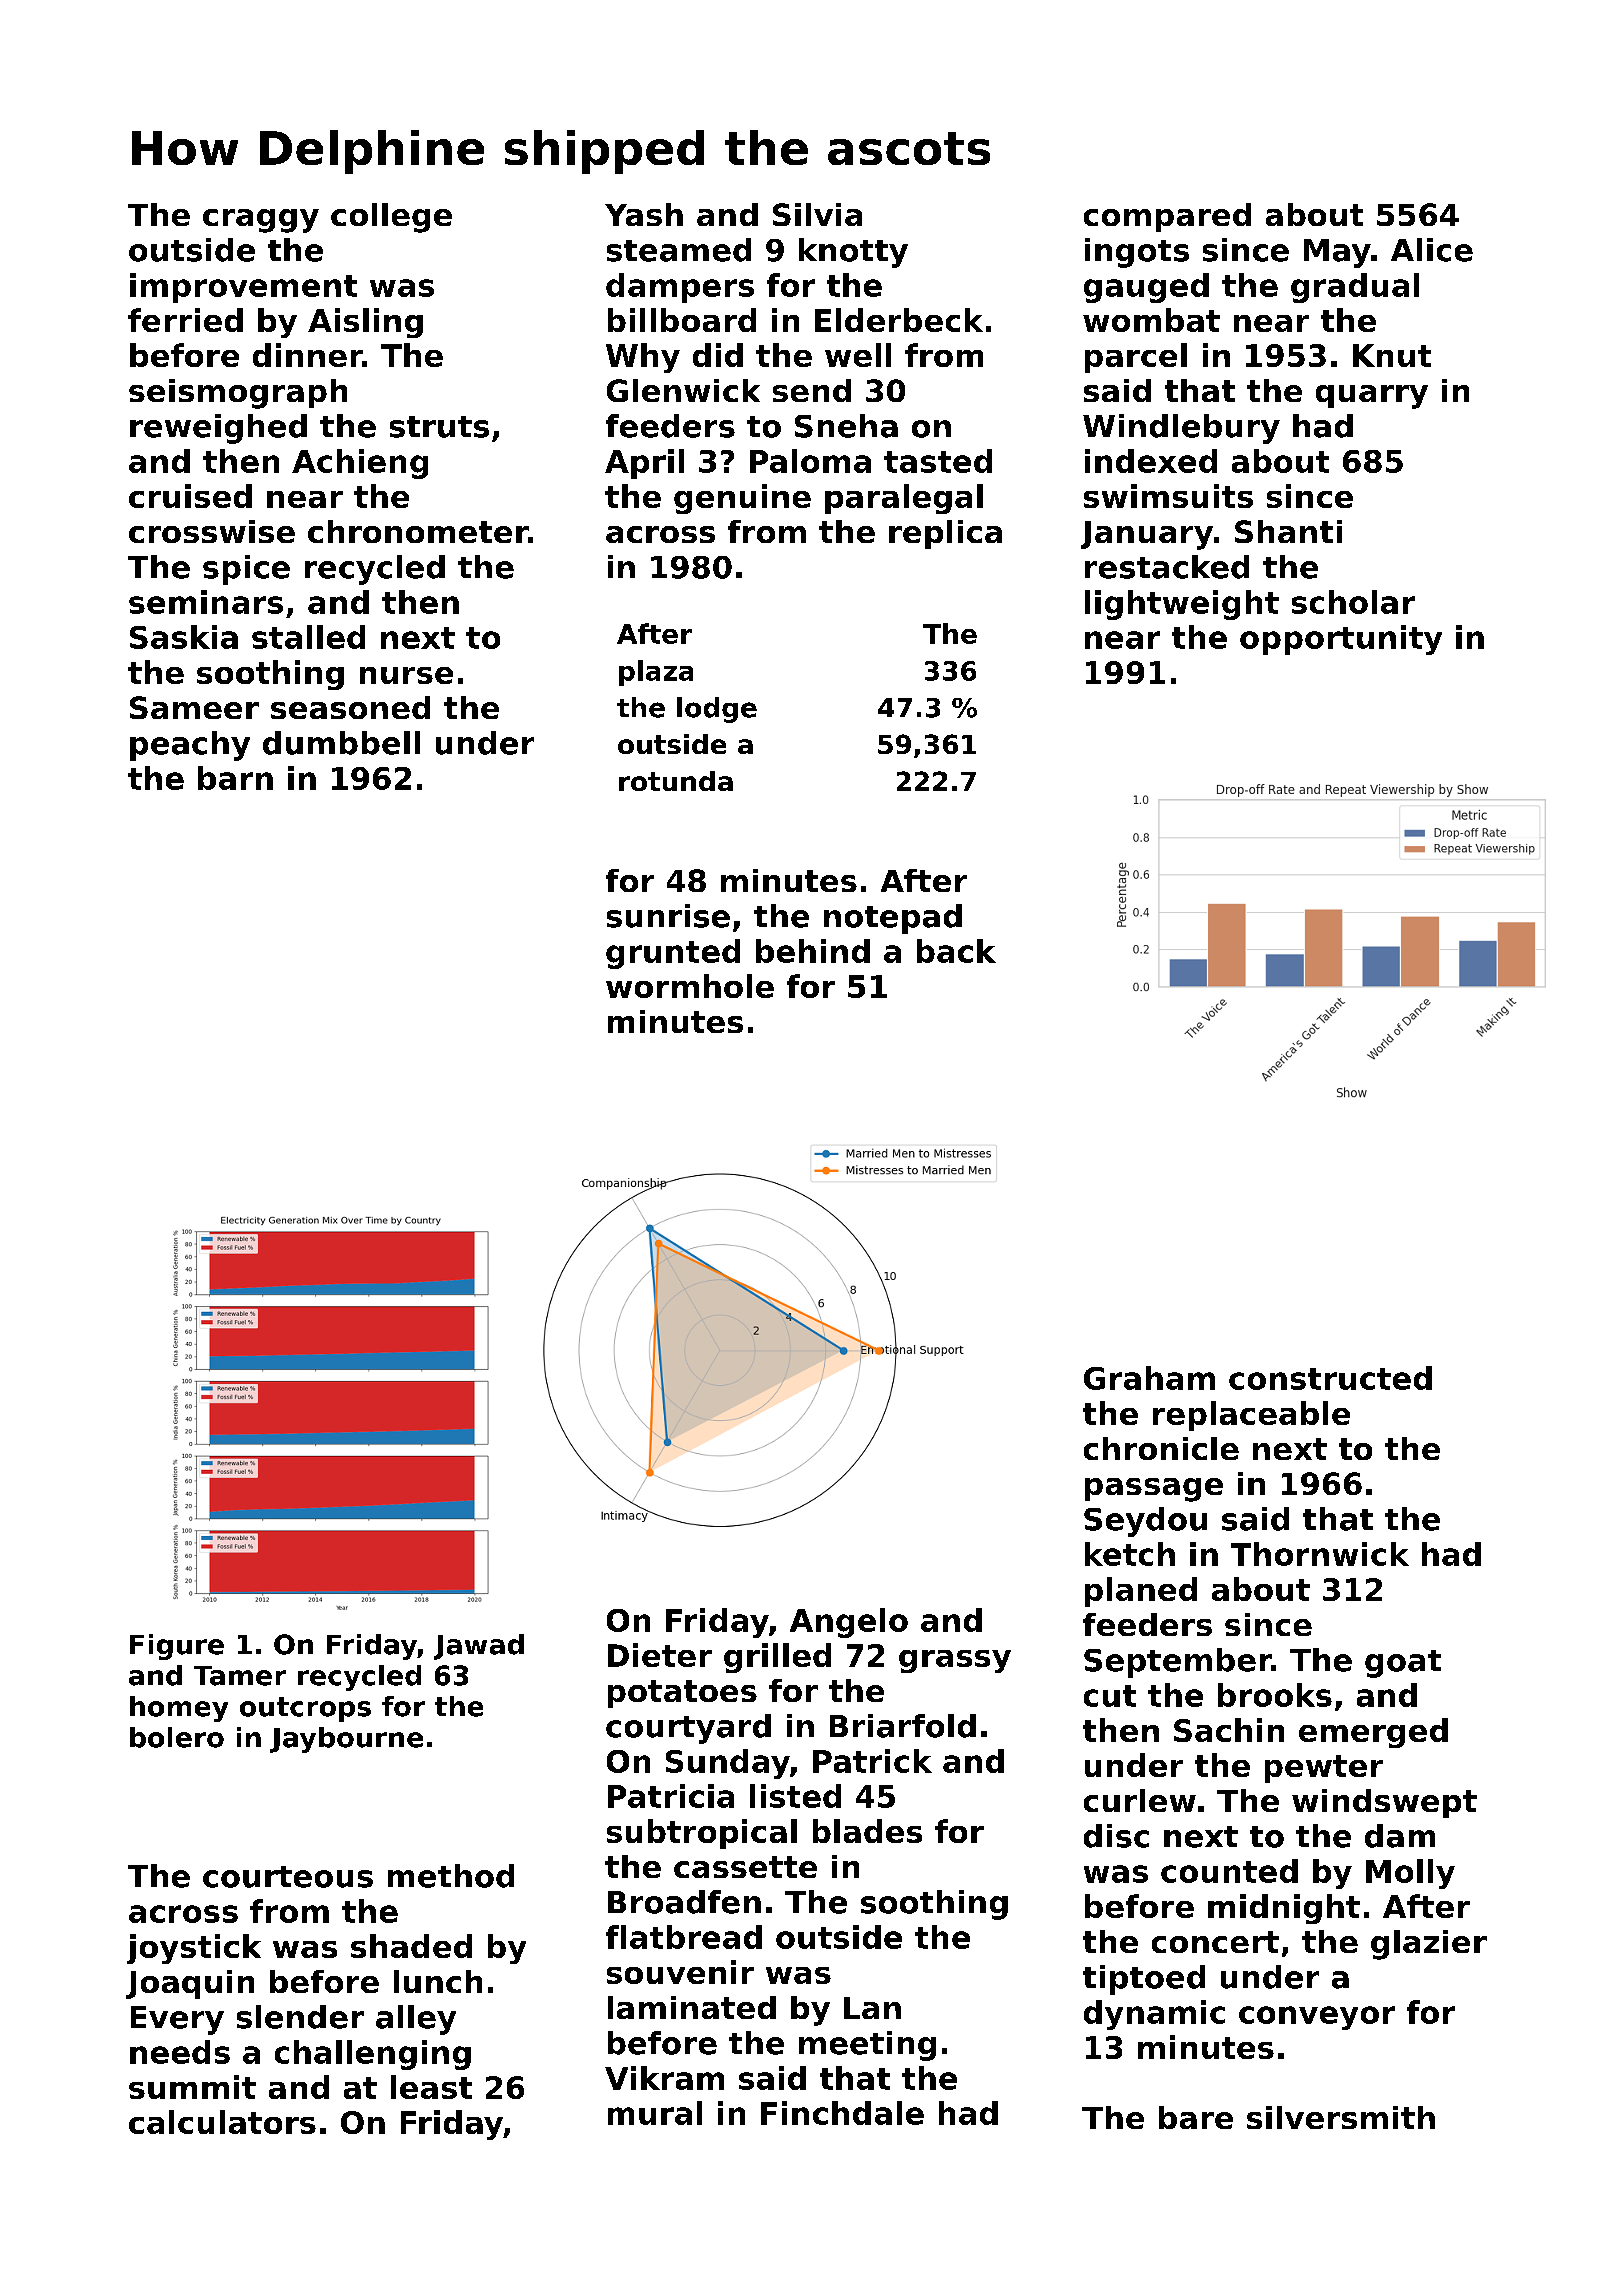  I want to click on silversmith, so click(1341, 2117).
